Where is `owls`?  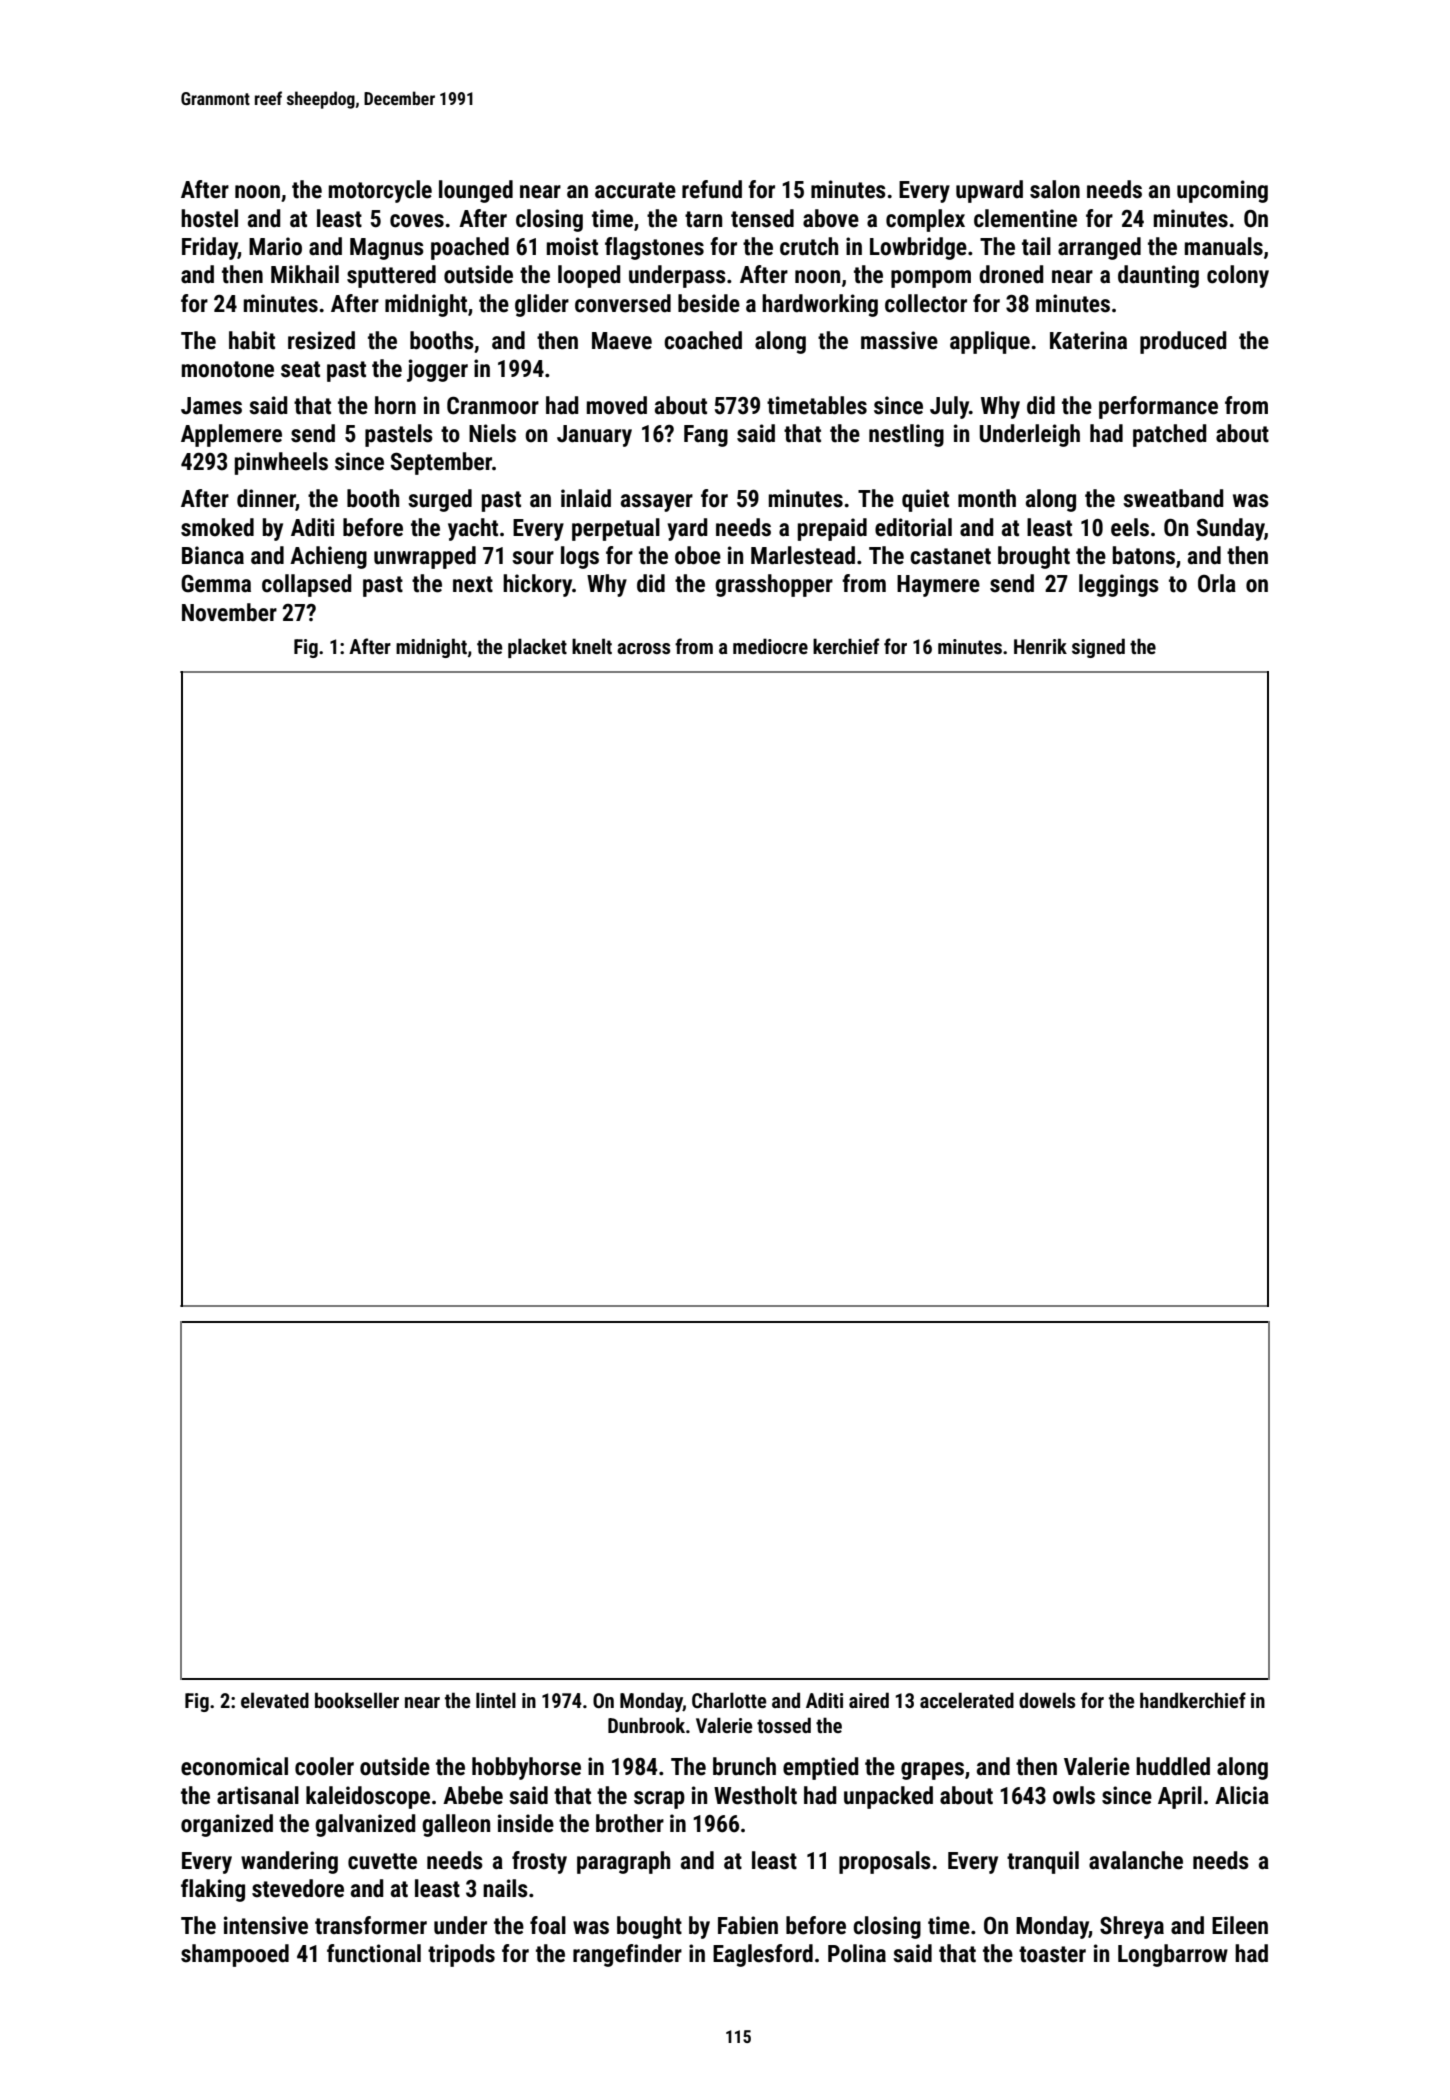 owls is located at coordinates (1074, 1795).
